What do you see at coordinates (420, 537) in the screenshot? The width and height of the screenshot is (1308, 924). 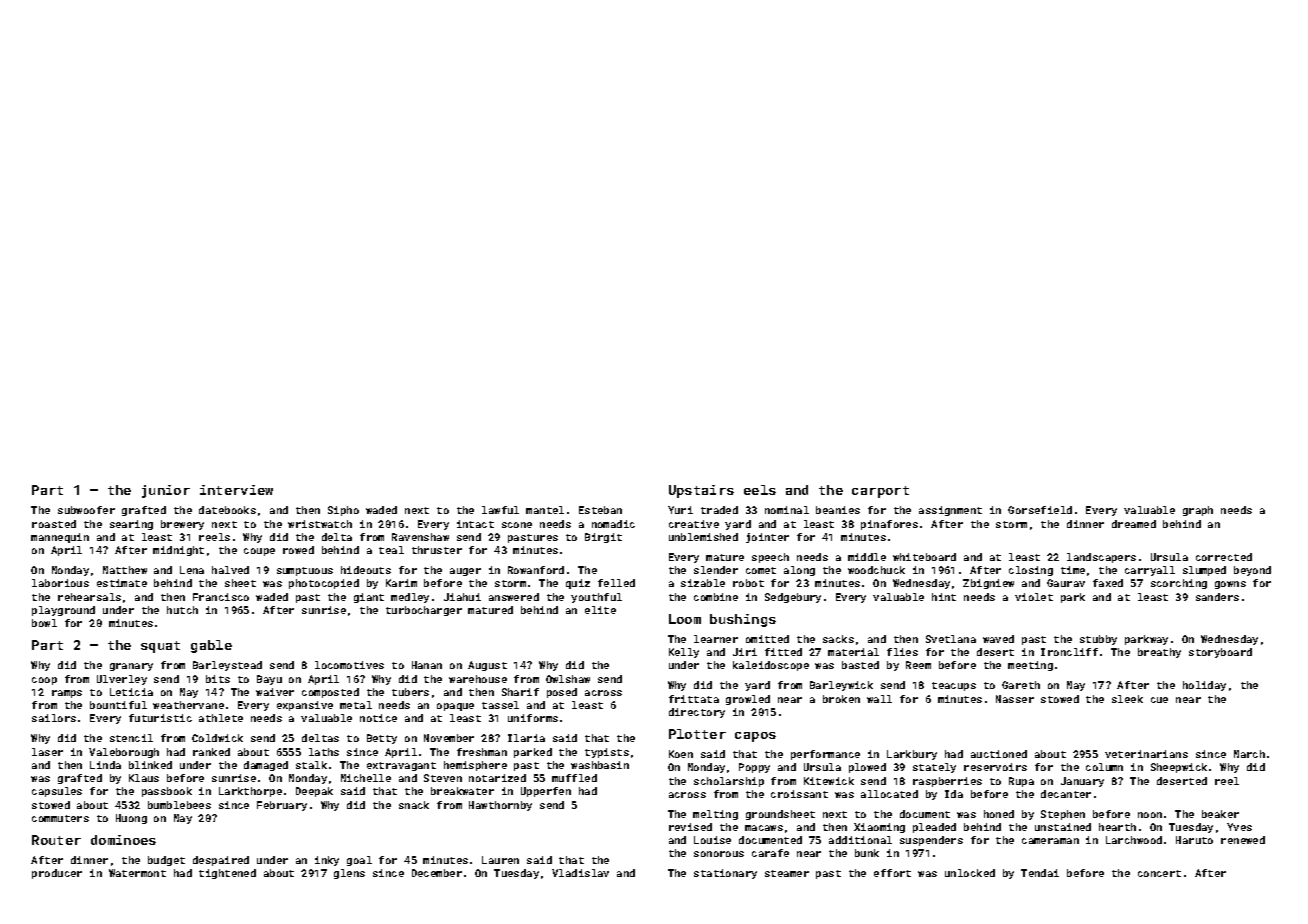 I see `Ravenshaw` at bounding box center [420, 537].
